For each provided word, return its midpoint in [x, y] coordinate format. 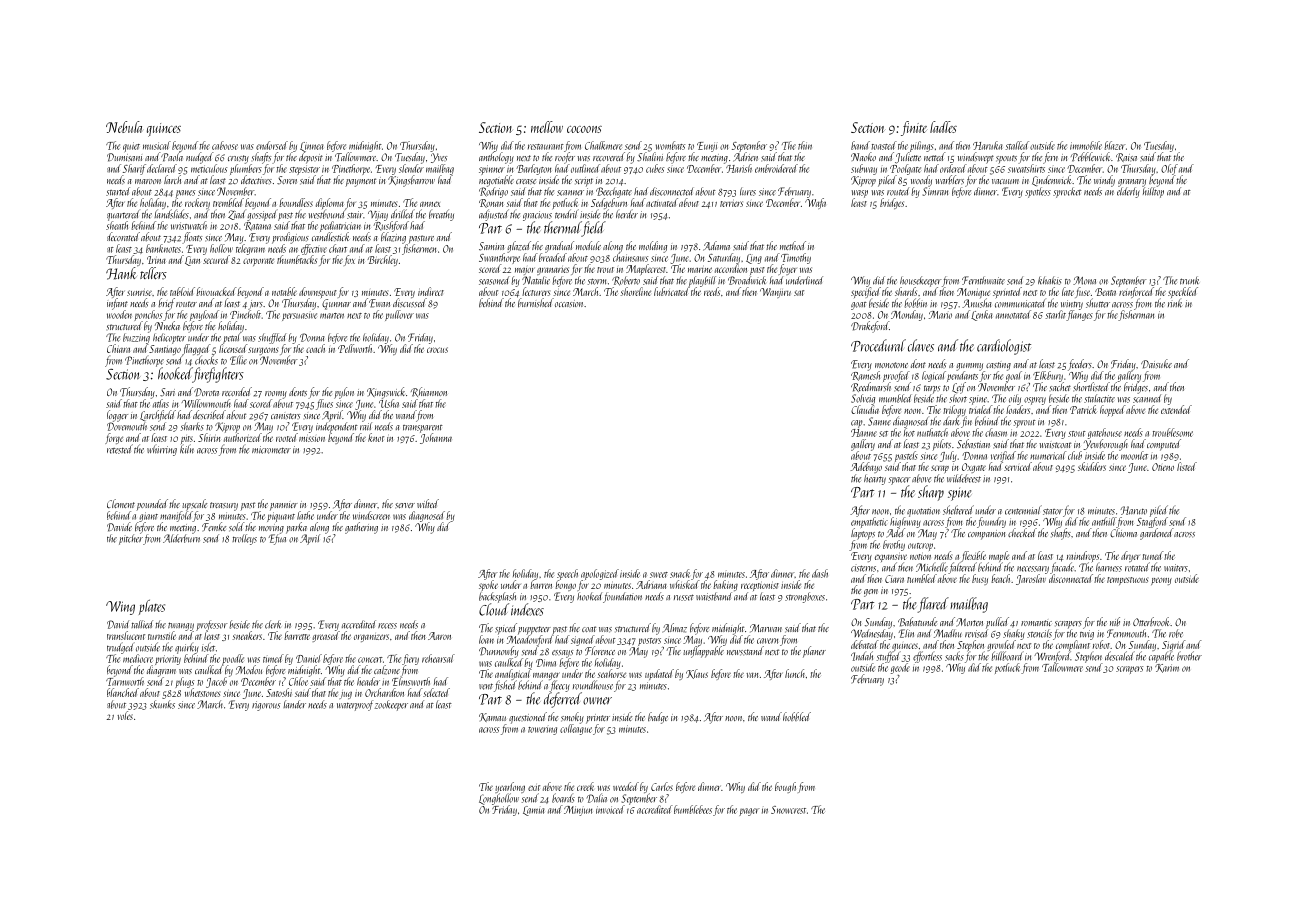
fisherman [1136, 315]
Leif [959, 388]
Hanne [864, 433]
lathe [305, 515]
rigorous [266, 706]
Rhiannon [429, 392]
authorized [243, 437]
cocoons [584, 129]
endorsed [272, 145]
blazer [1115, 145]
